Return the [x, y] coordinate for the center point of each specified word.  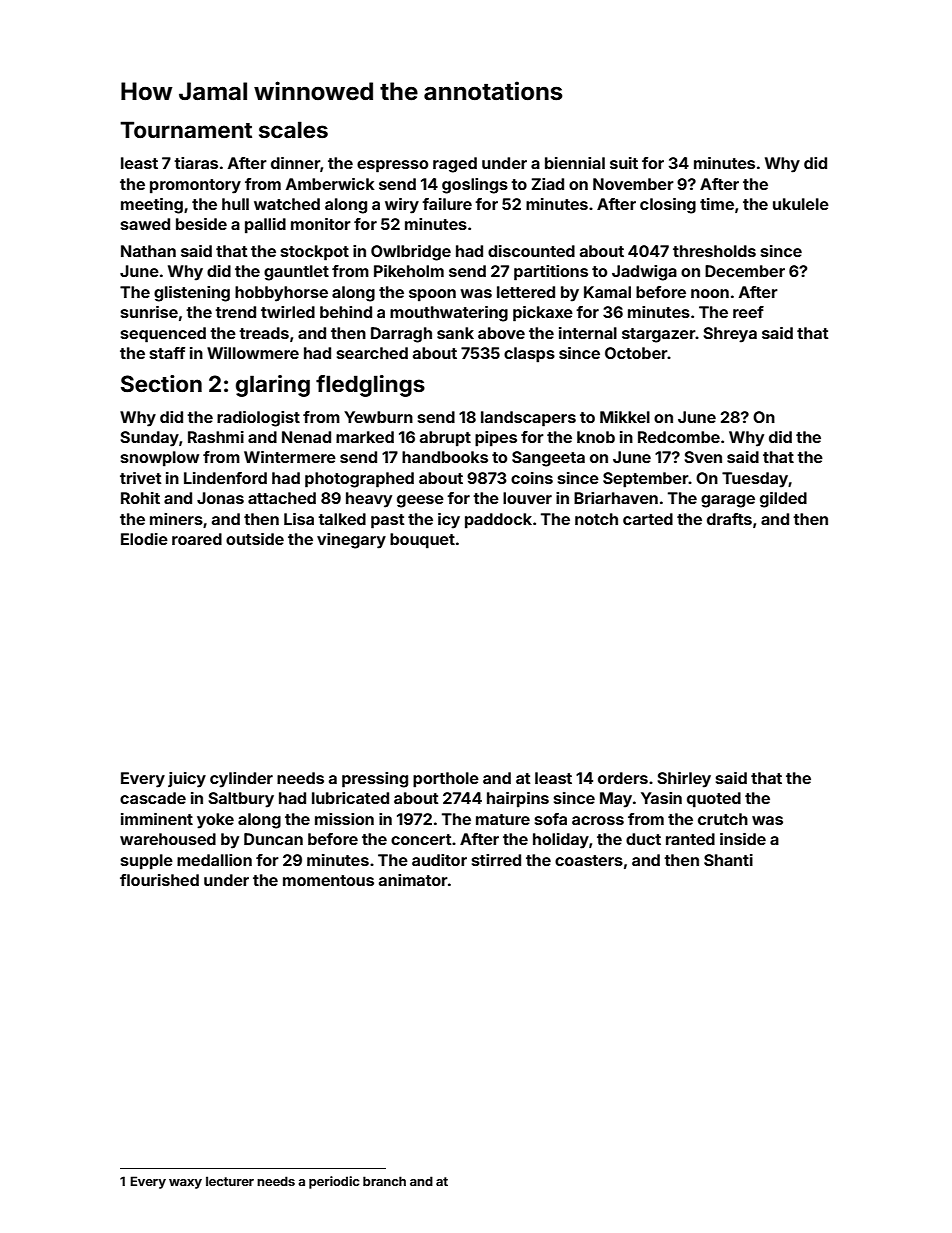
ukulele [801, 204]
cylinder [241, 780]
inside [743, 839]
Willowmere [253, 353]
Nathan [148, 251]
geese [420, 501]
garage [728, 501]
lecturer [230, 1181]
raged [455, 165]
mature [503, 819]
